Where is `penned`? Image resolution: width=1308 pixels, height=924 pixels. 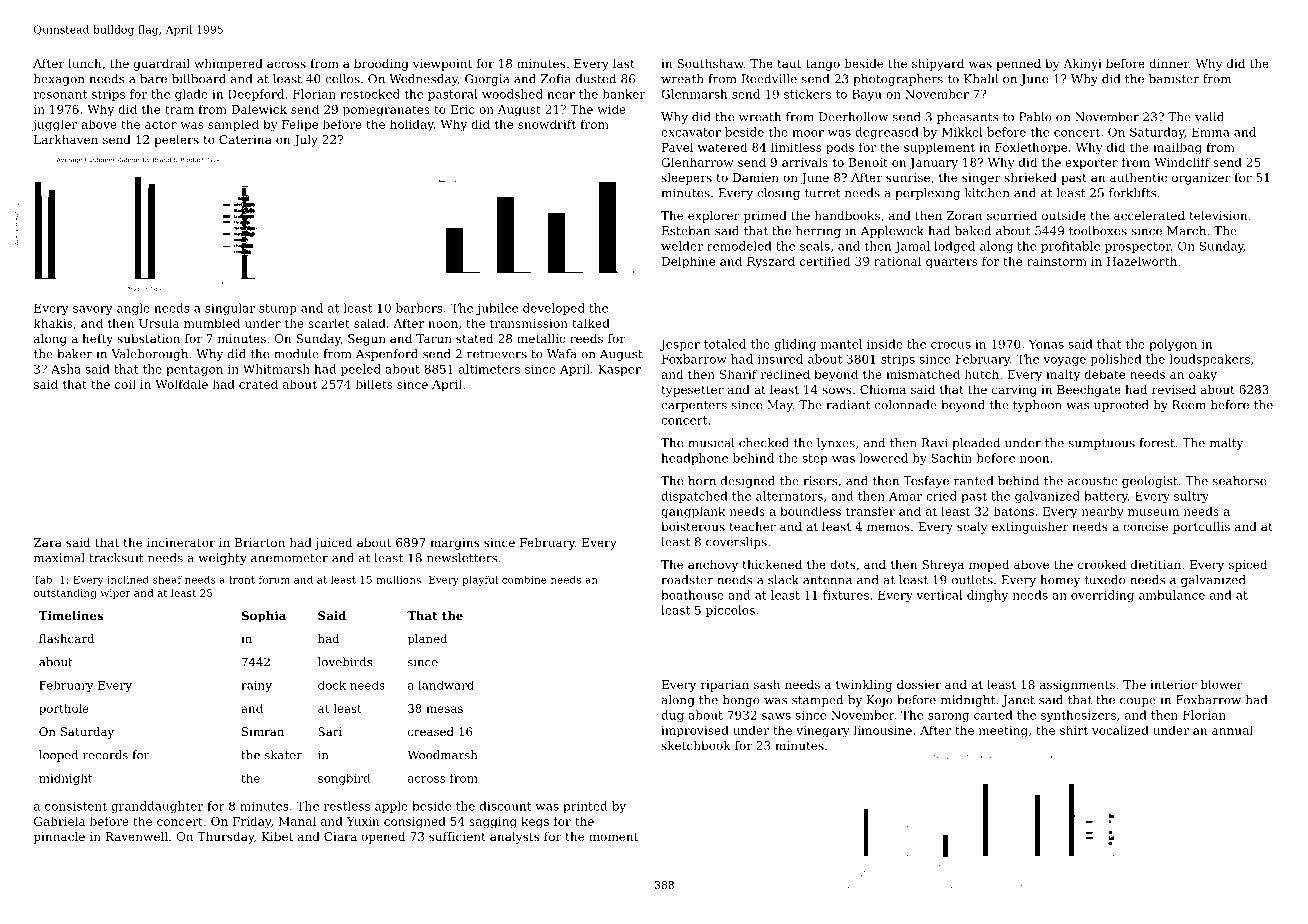
penned is located at coordinates (1018, 65).
